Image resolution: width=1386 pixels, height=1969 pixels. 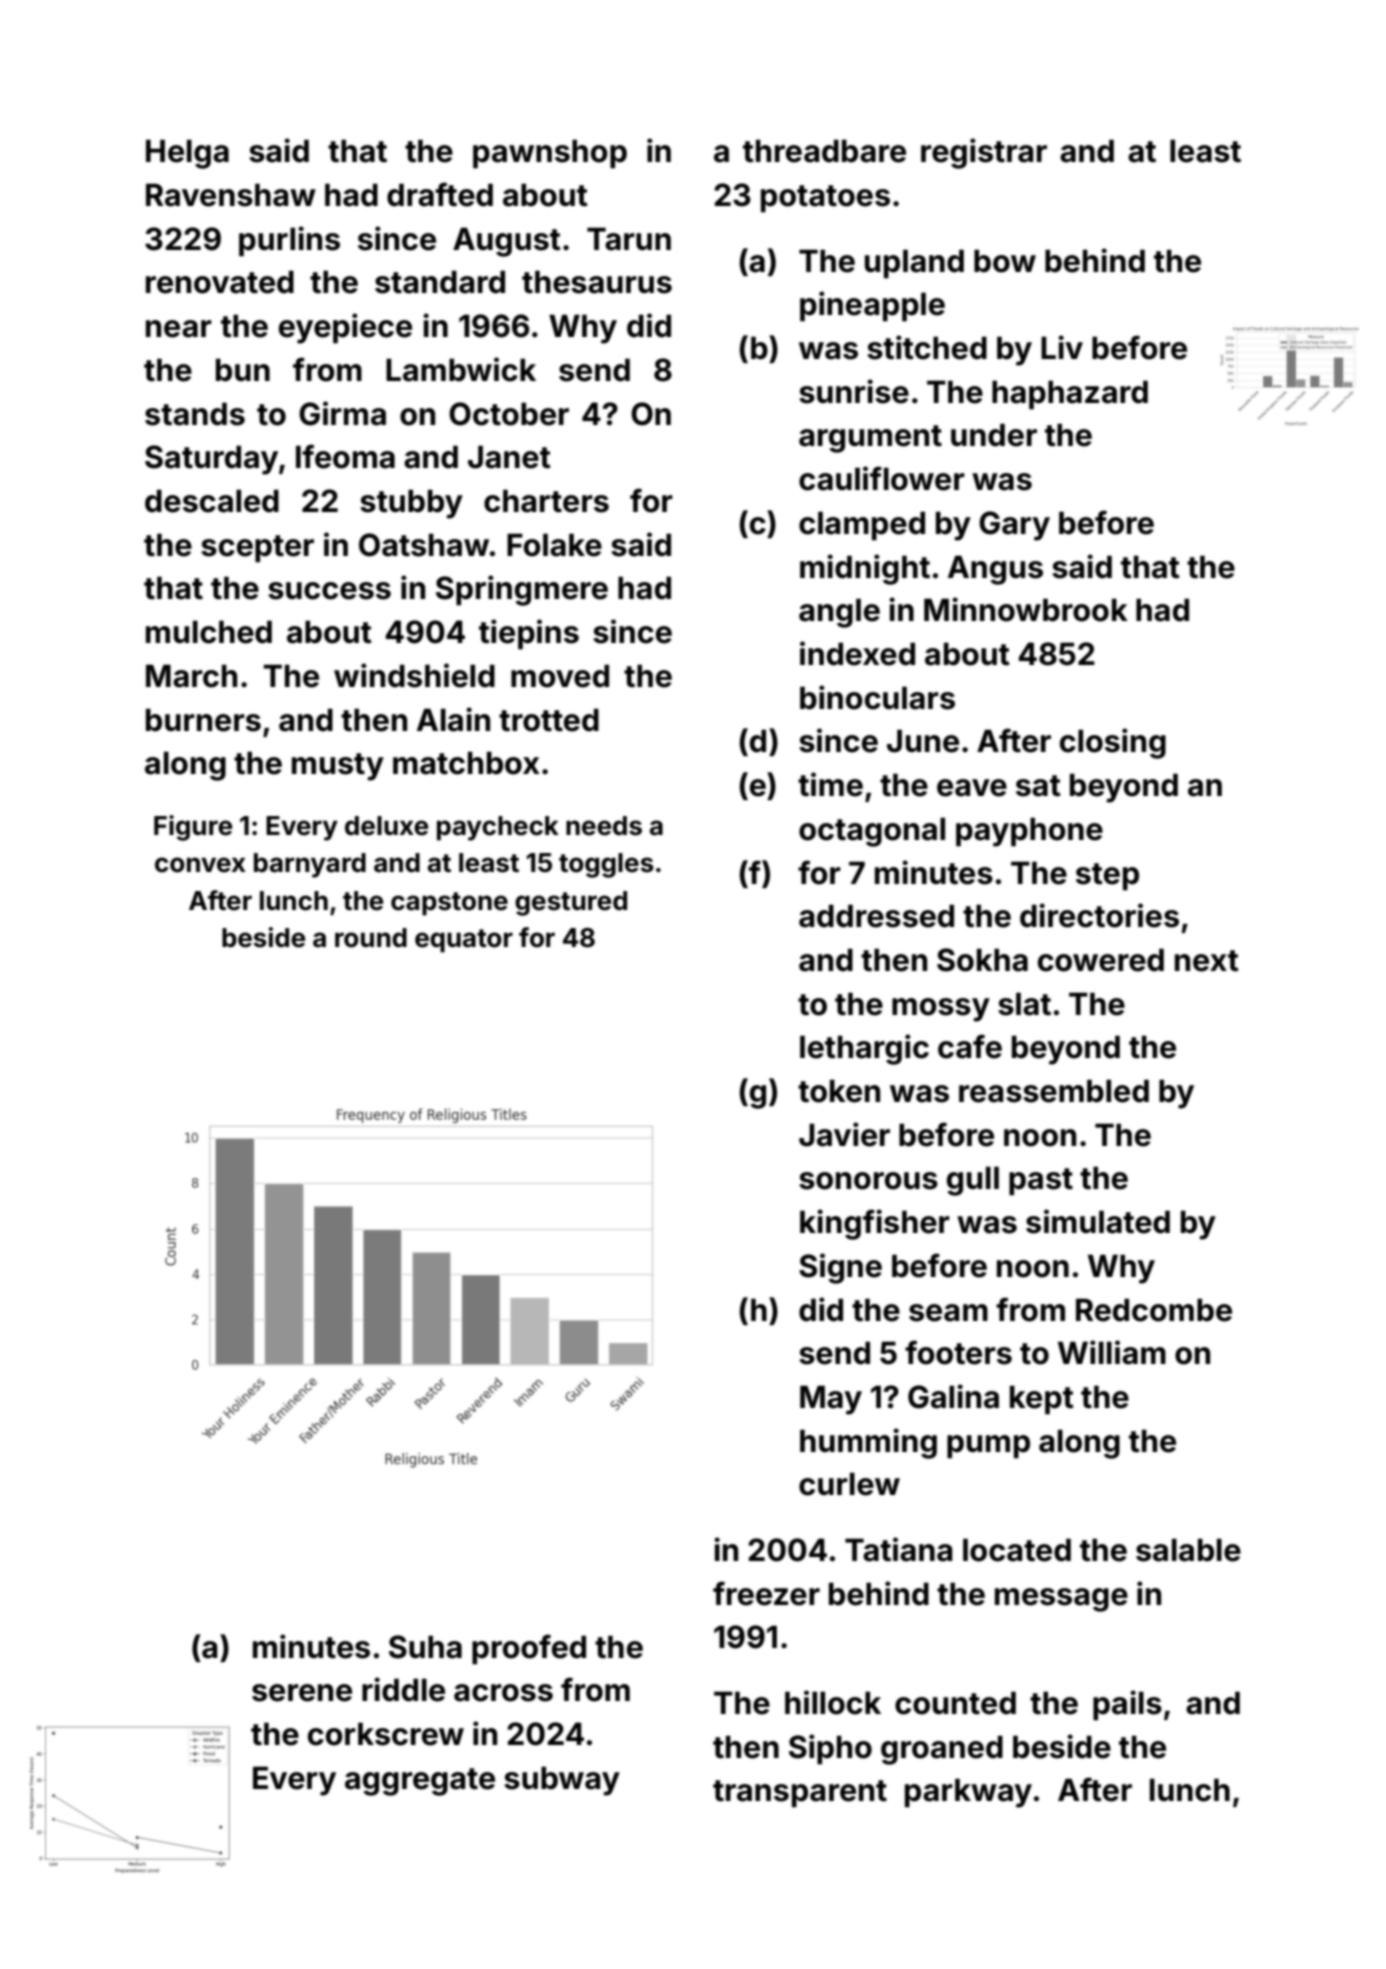 What do you see at coordinates (872, 306) in the page?
I see `pineapple` at bounding box center [872, 306].
